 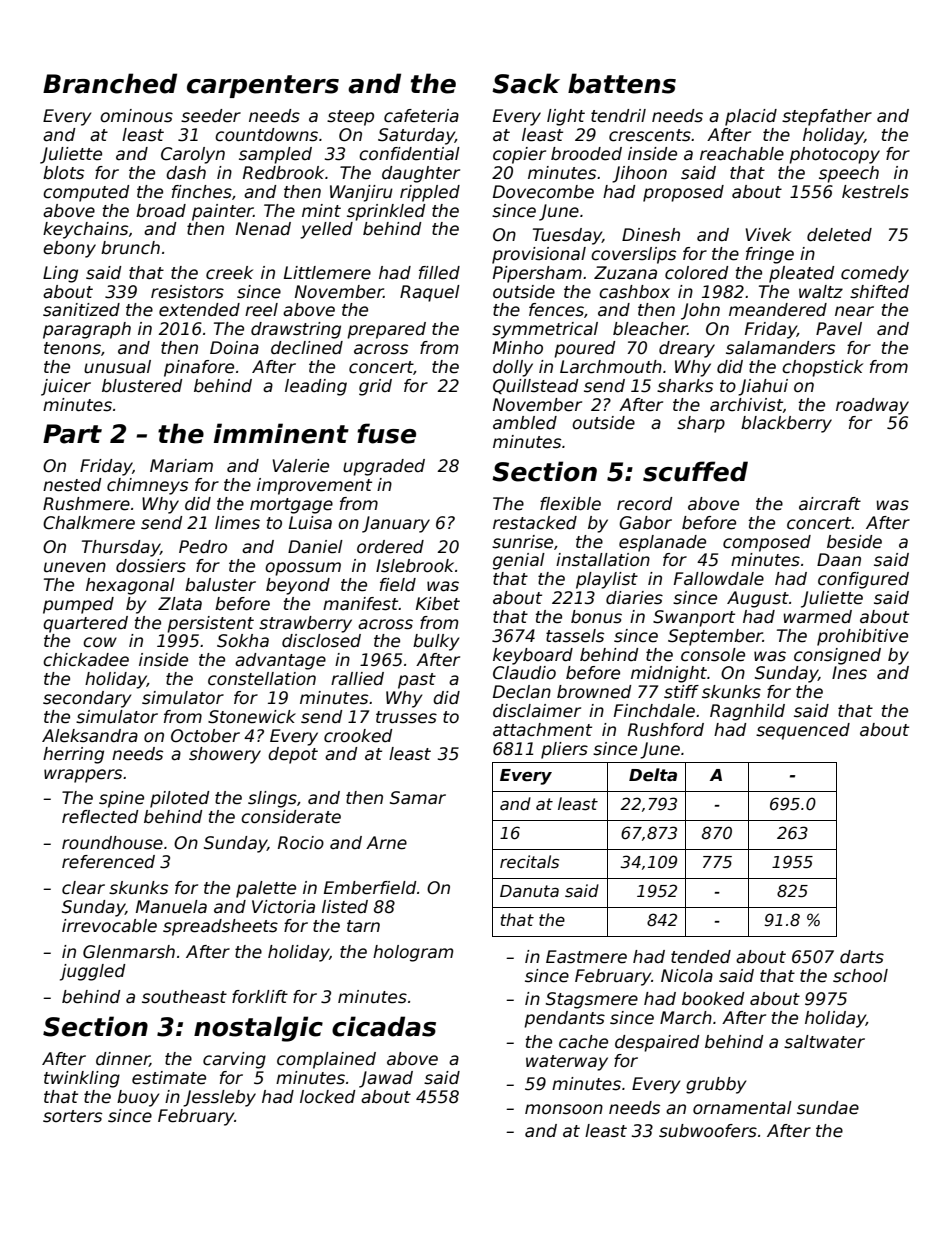 What do you see at coordinates (386, 330) in the screenshot?
I see `prepared` at bounding box center [386, 330].
